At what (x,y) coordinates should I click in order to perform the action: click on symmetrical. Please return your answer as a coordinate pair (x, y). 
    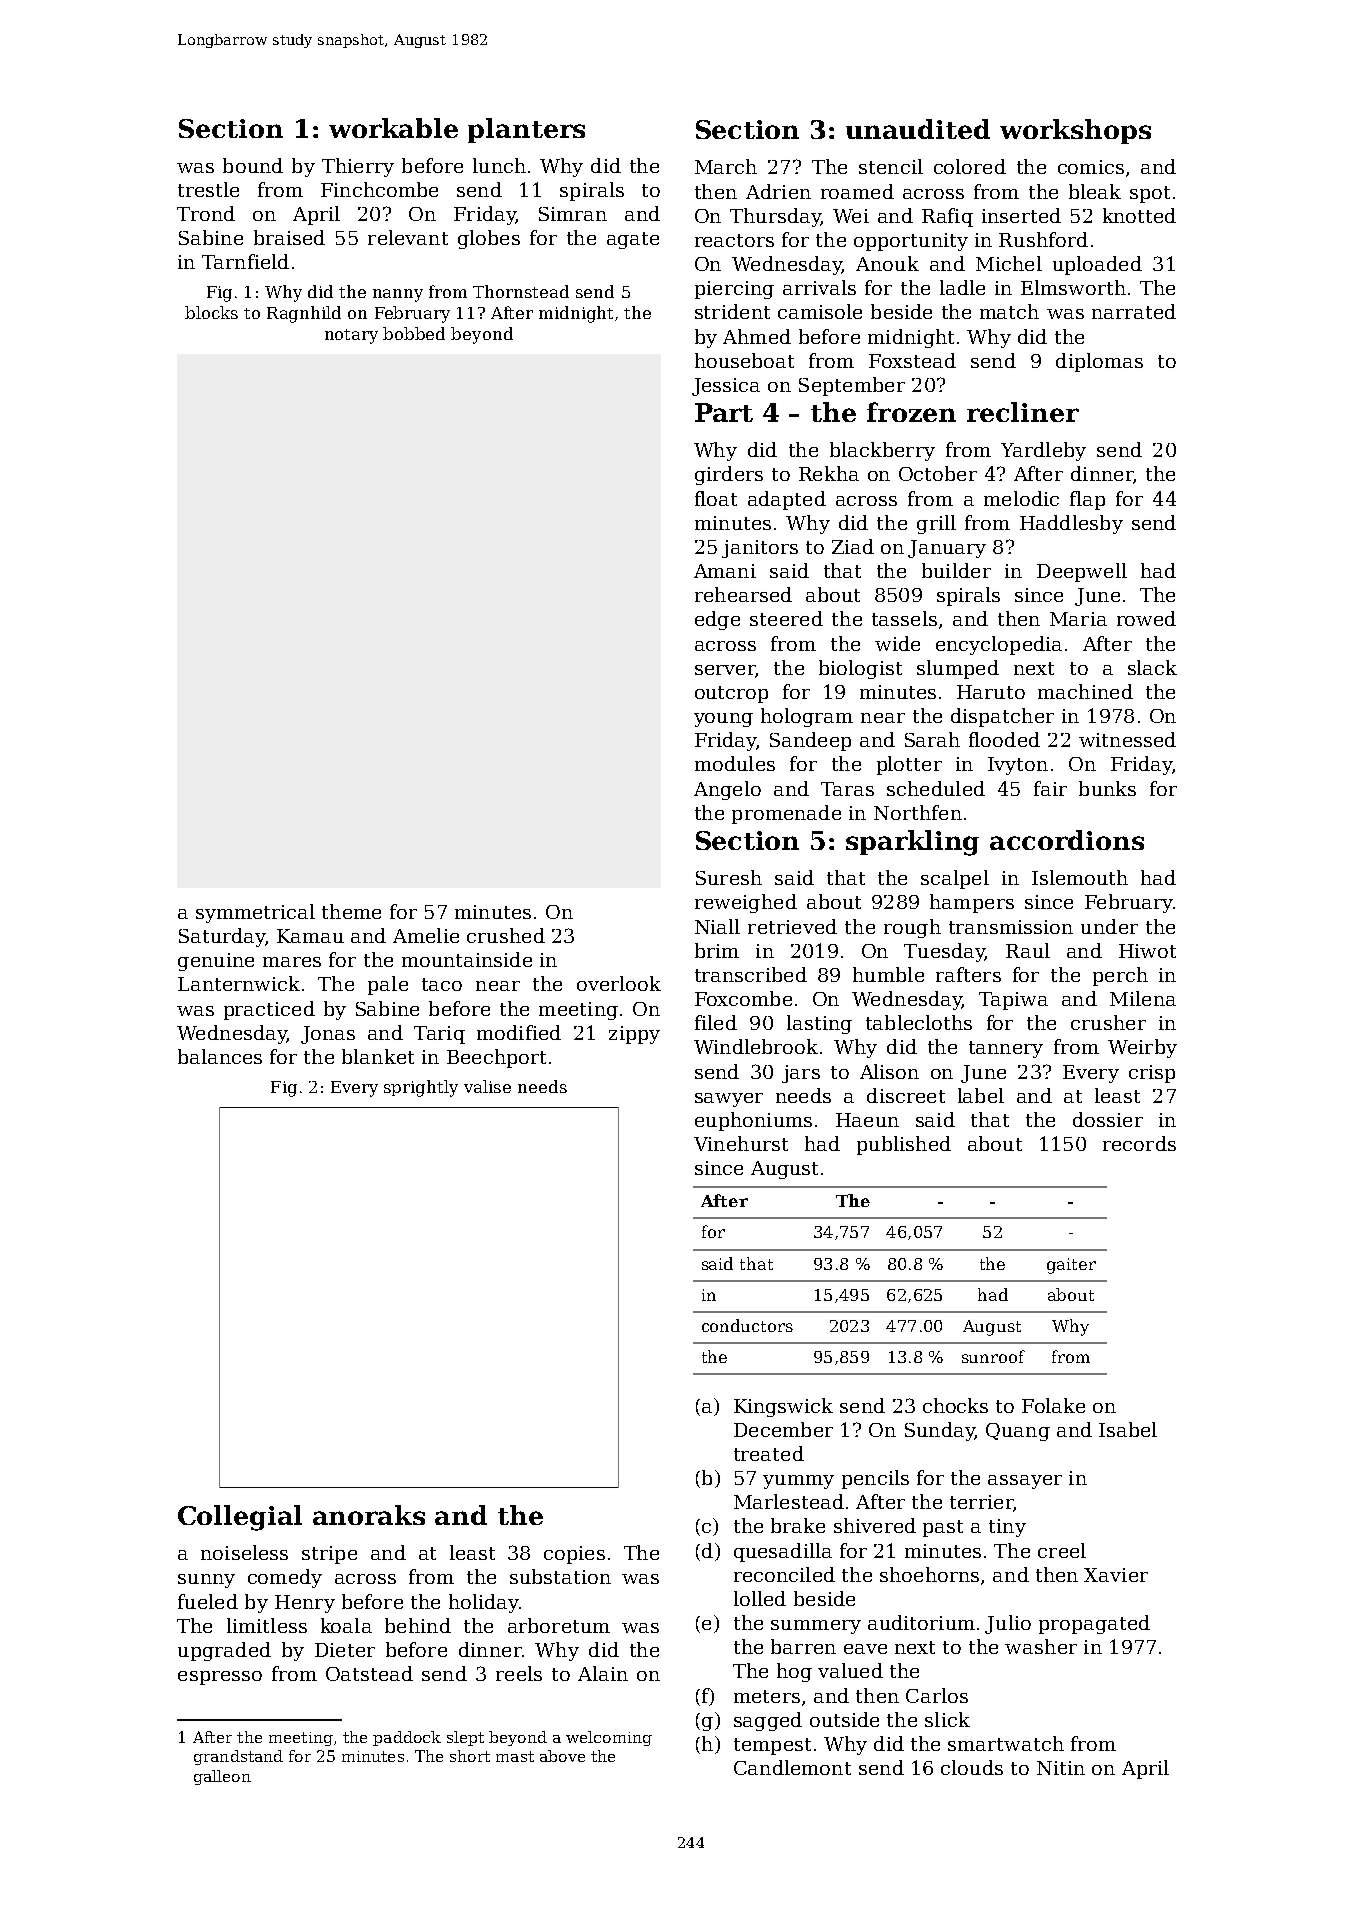
    Looking at the image, I should click on (255, 913).
